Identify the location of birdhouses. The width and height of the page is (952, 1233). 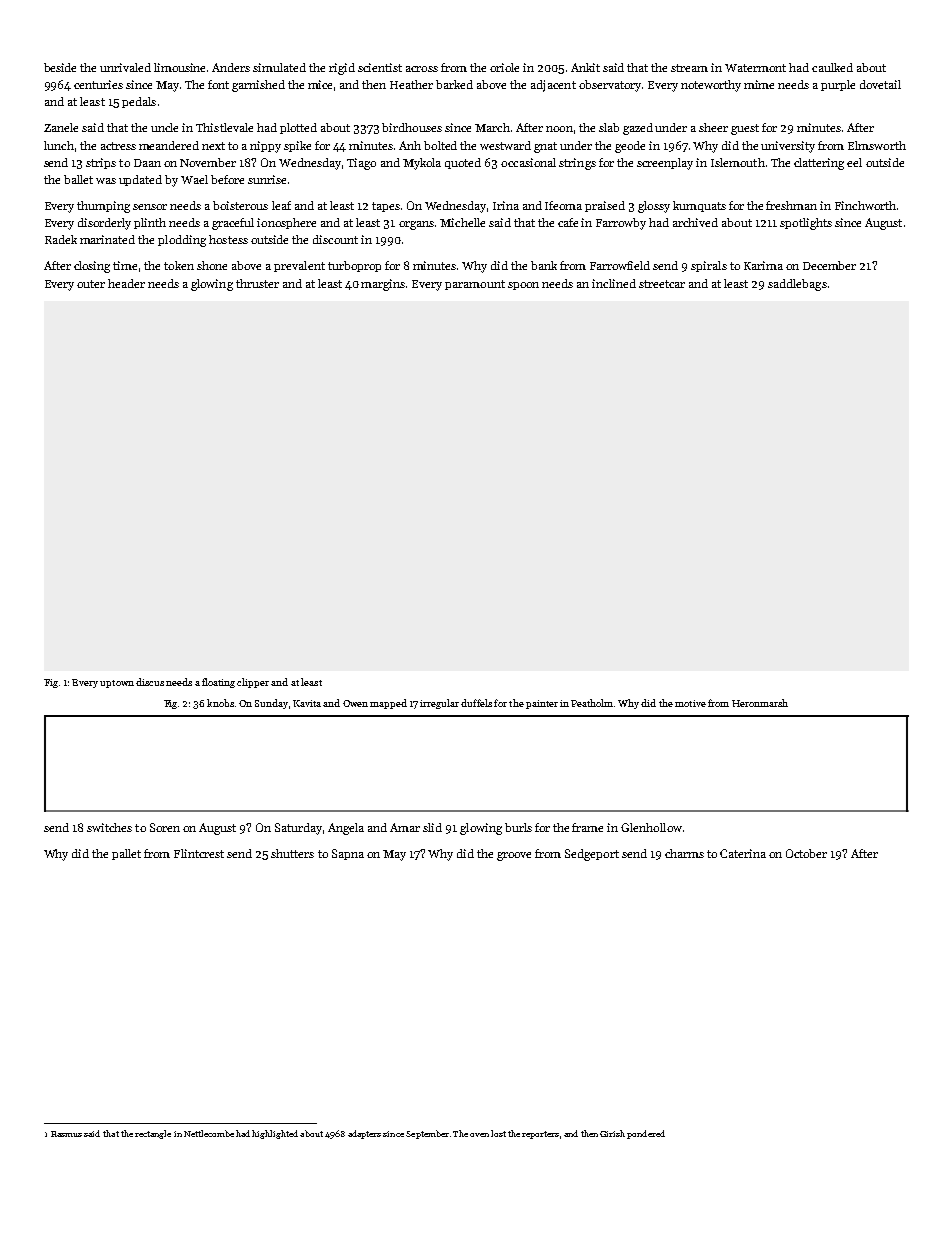
(412, 127).
